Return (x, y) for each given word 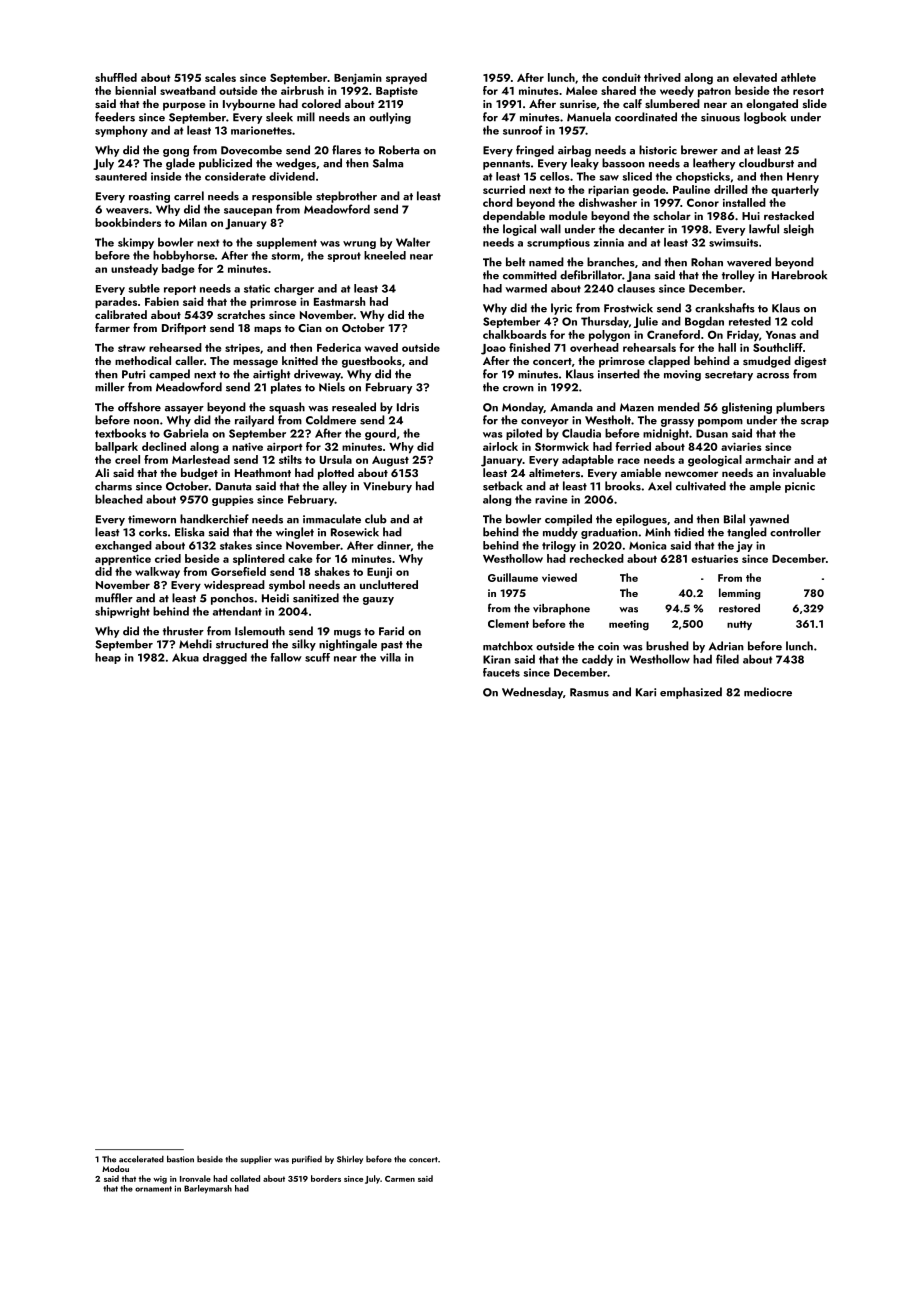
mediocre (768, 692)
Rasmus (589, 692)
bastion (180, 1159)
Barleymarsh (208, 1189)
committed (530, 275)
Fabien (162, 301)
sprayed (406, 78)
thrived (662, 77)
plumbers (800, 408)
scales (220, 77)
